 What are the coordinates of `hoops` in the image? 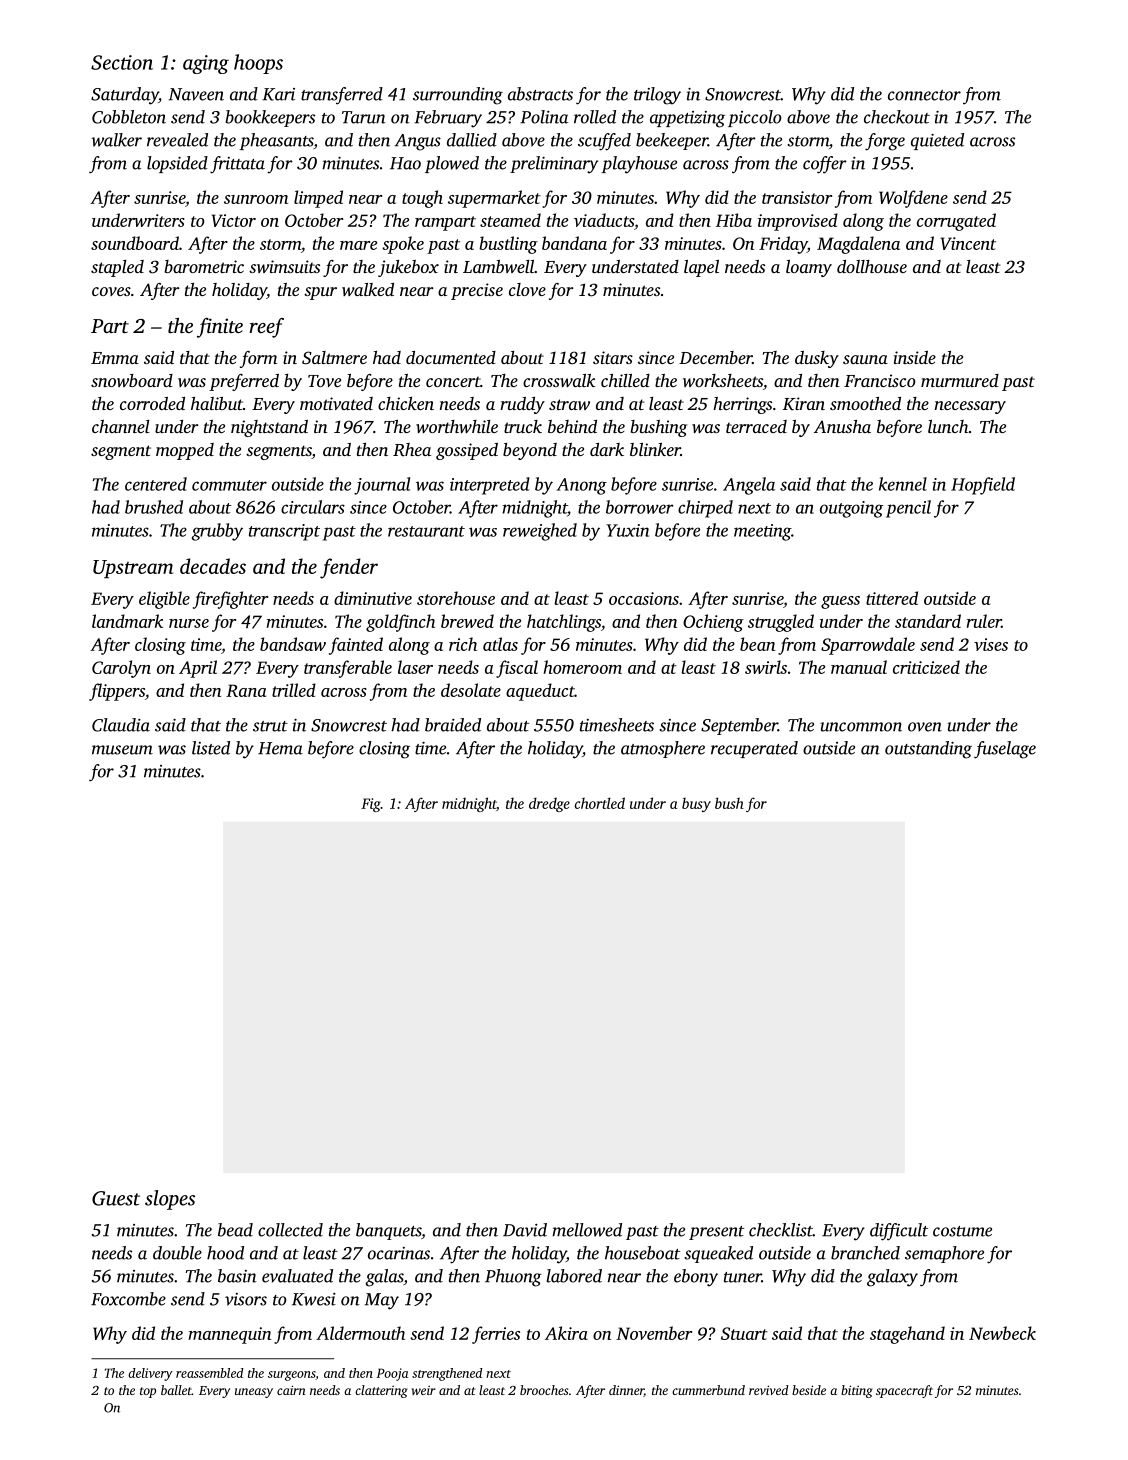 It's located at (258, 64).
